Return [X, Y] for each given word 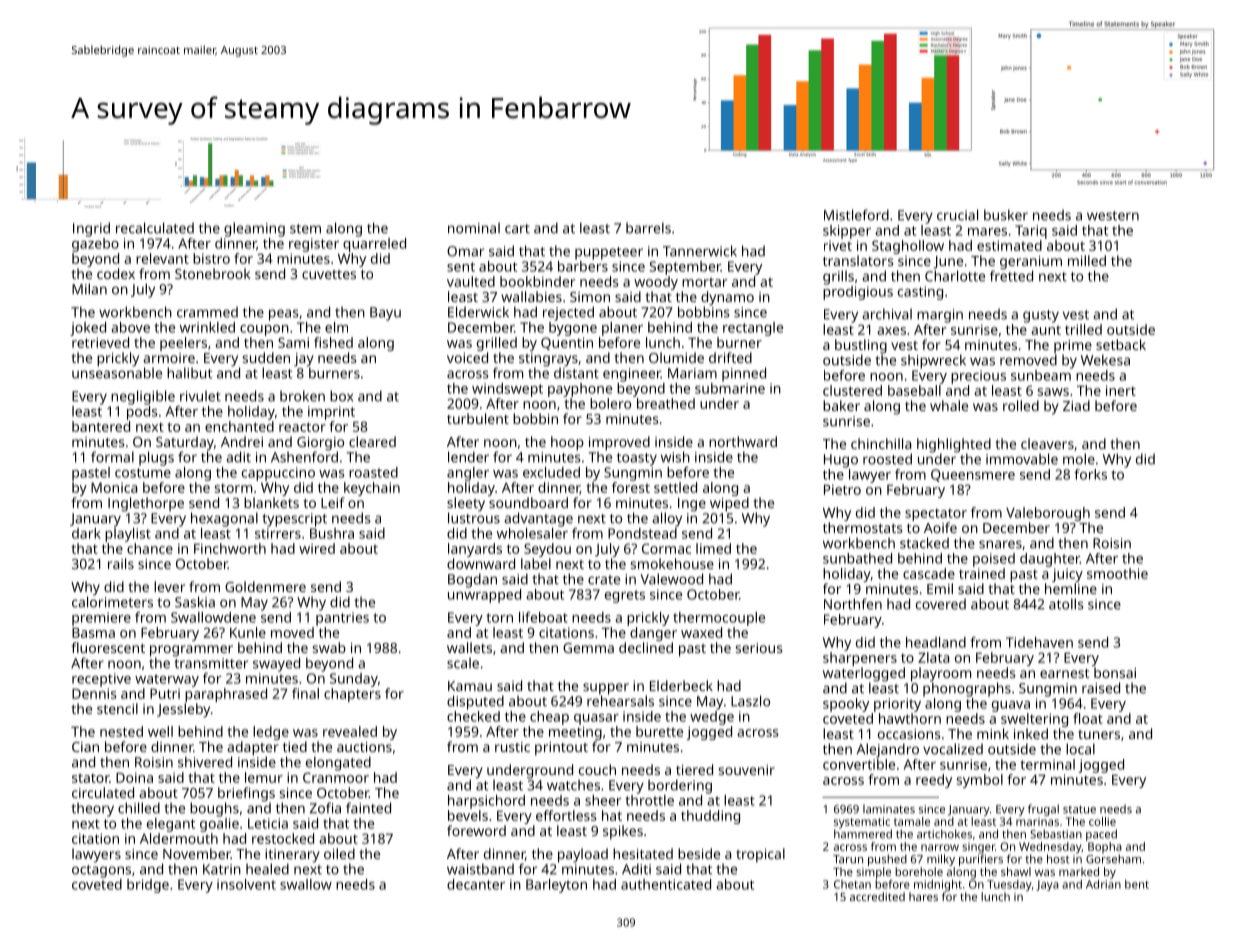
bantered [101, 426]
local [1080, 749]
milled [1087, 260]
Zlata [933, 657]
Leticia [268, 823]
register [314, 245]
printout [561, 749]
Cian [85, 747]
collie [1102, 821]
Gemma [588, 648]
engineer [632, 375]
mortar [704, 282]
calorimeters [112, 602]
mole [1079, 459]
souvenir [747, 770]
